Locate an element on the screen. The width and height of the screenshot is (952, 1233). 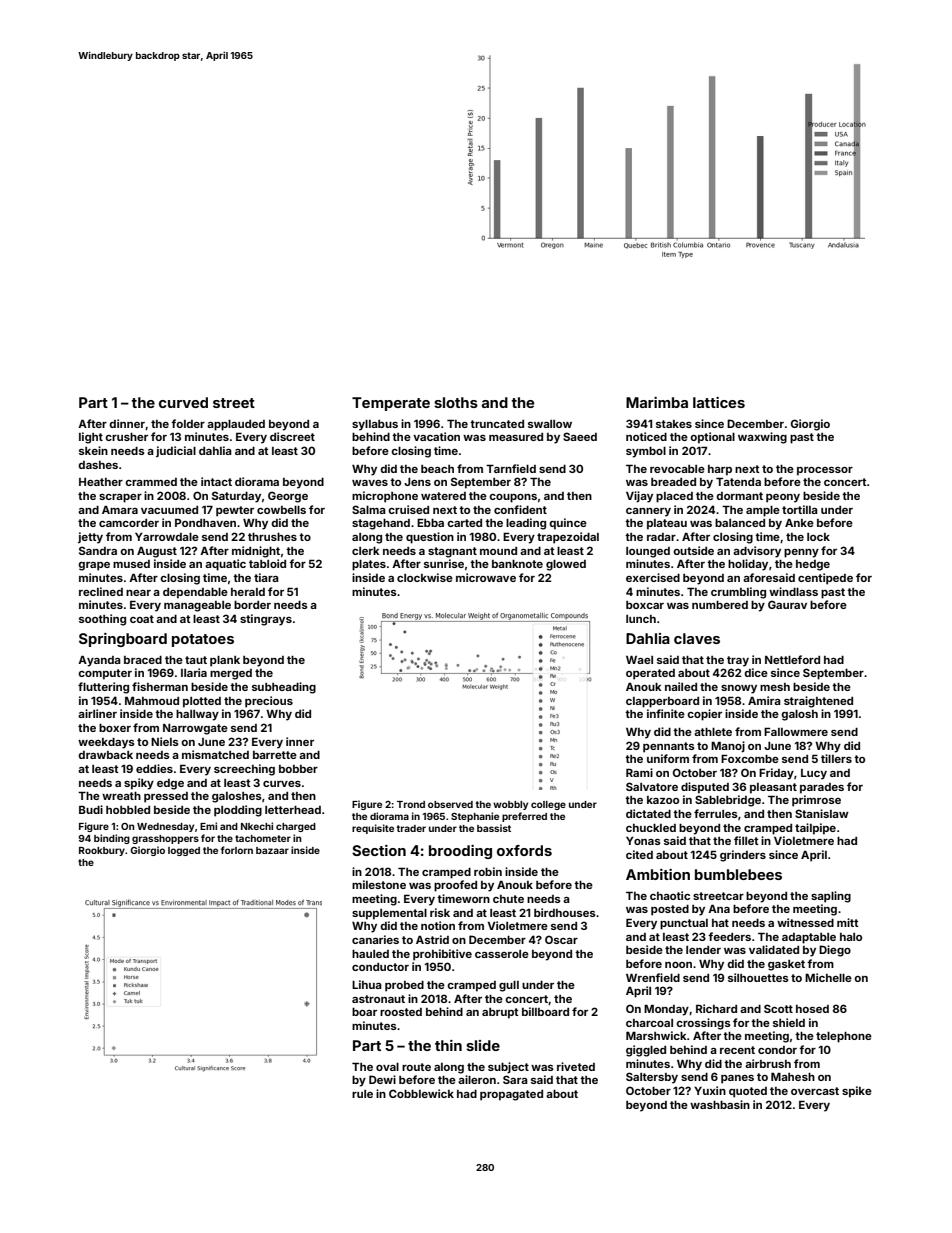
Salvatore is located at coordinates (652, 786).
